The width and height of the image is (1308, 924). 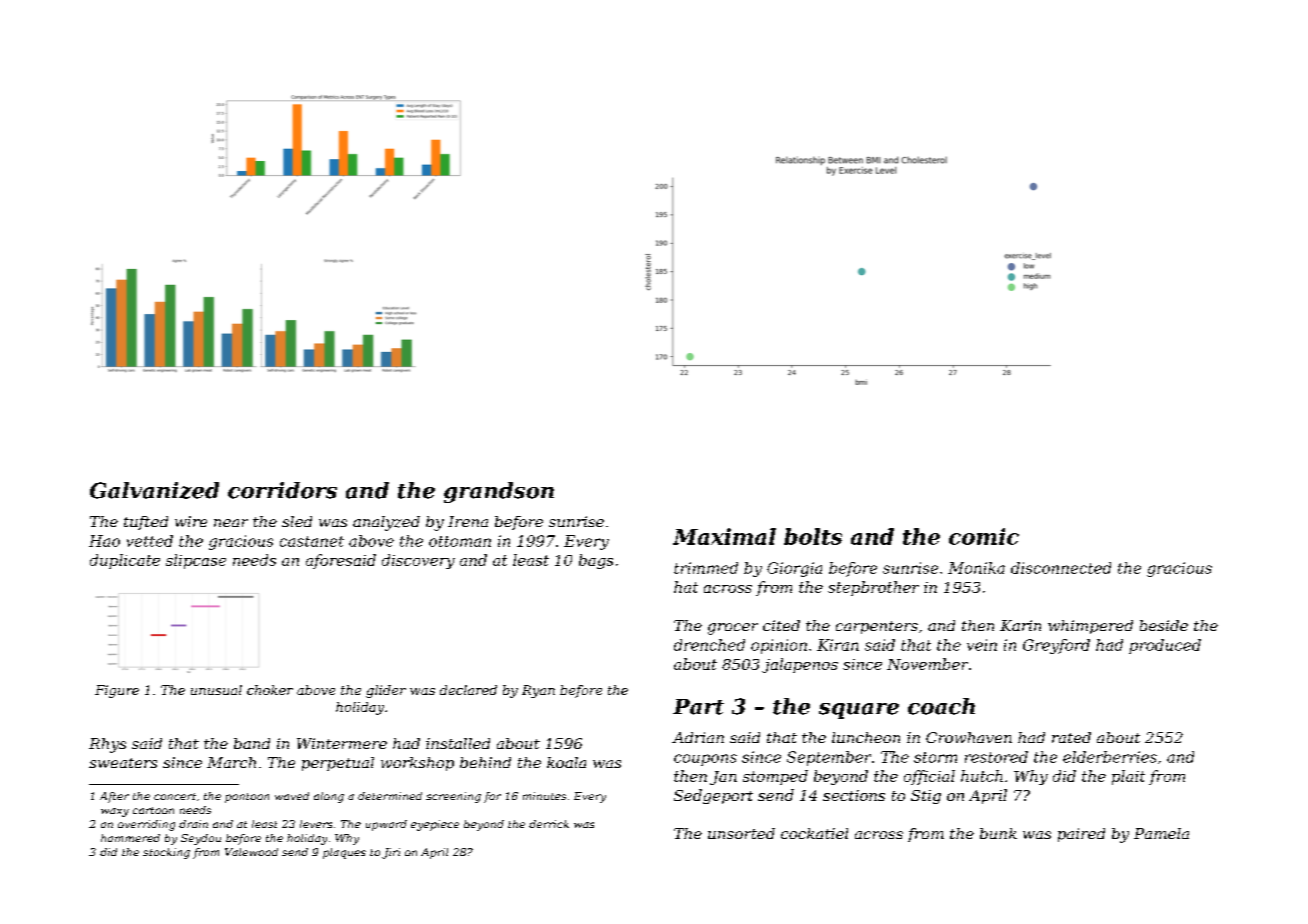 I want to click on comic, so click(x=984, y=536).
